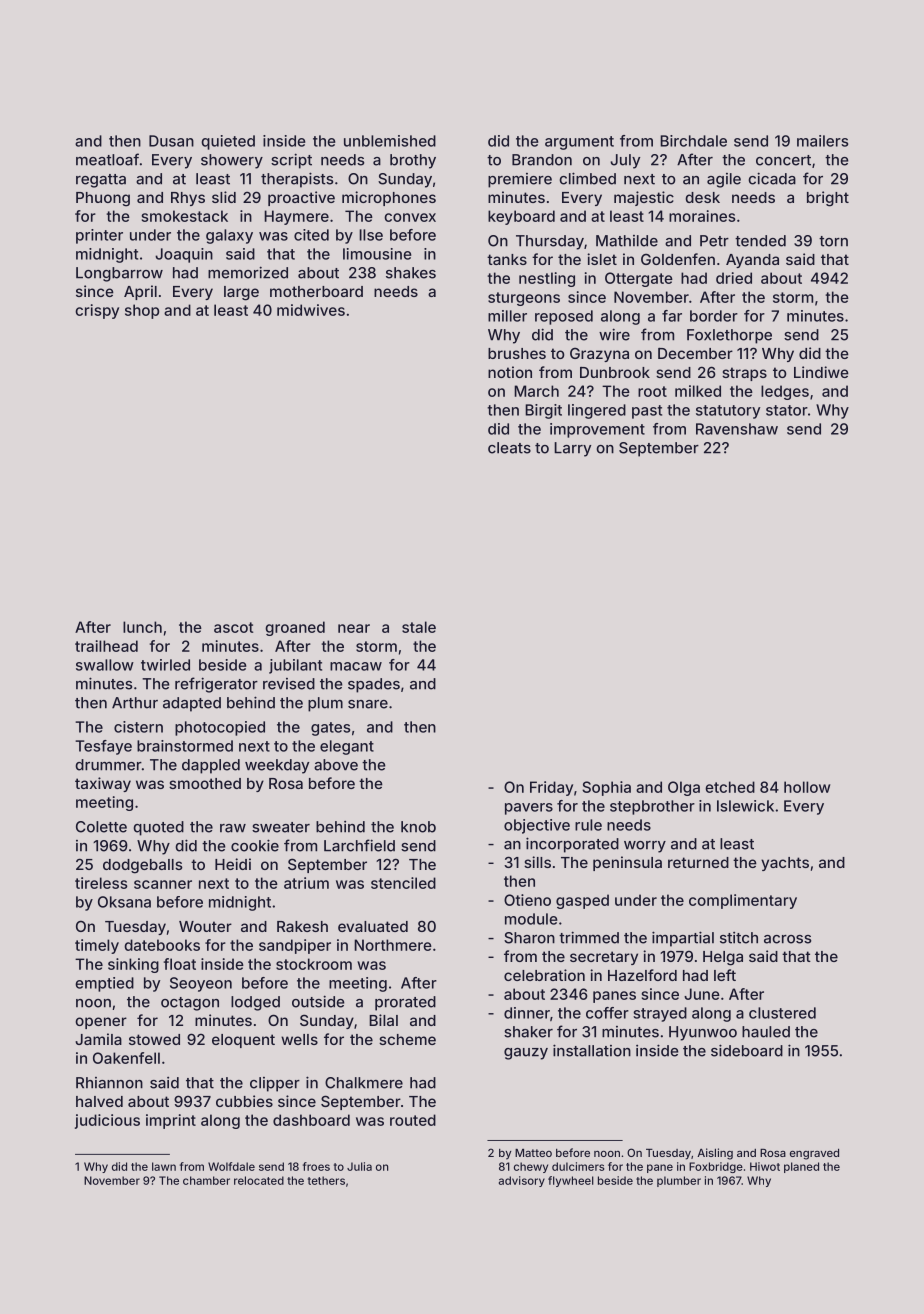 The width and height of the document is (924, 1314). I want to click on Birchdale, so click(693, 141).
